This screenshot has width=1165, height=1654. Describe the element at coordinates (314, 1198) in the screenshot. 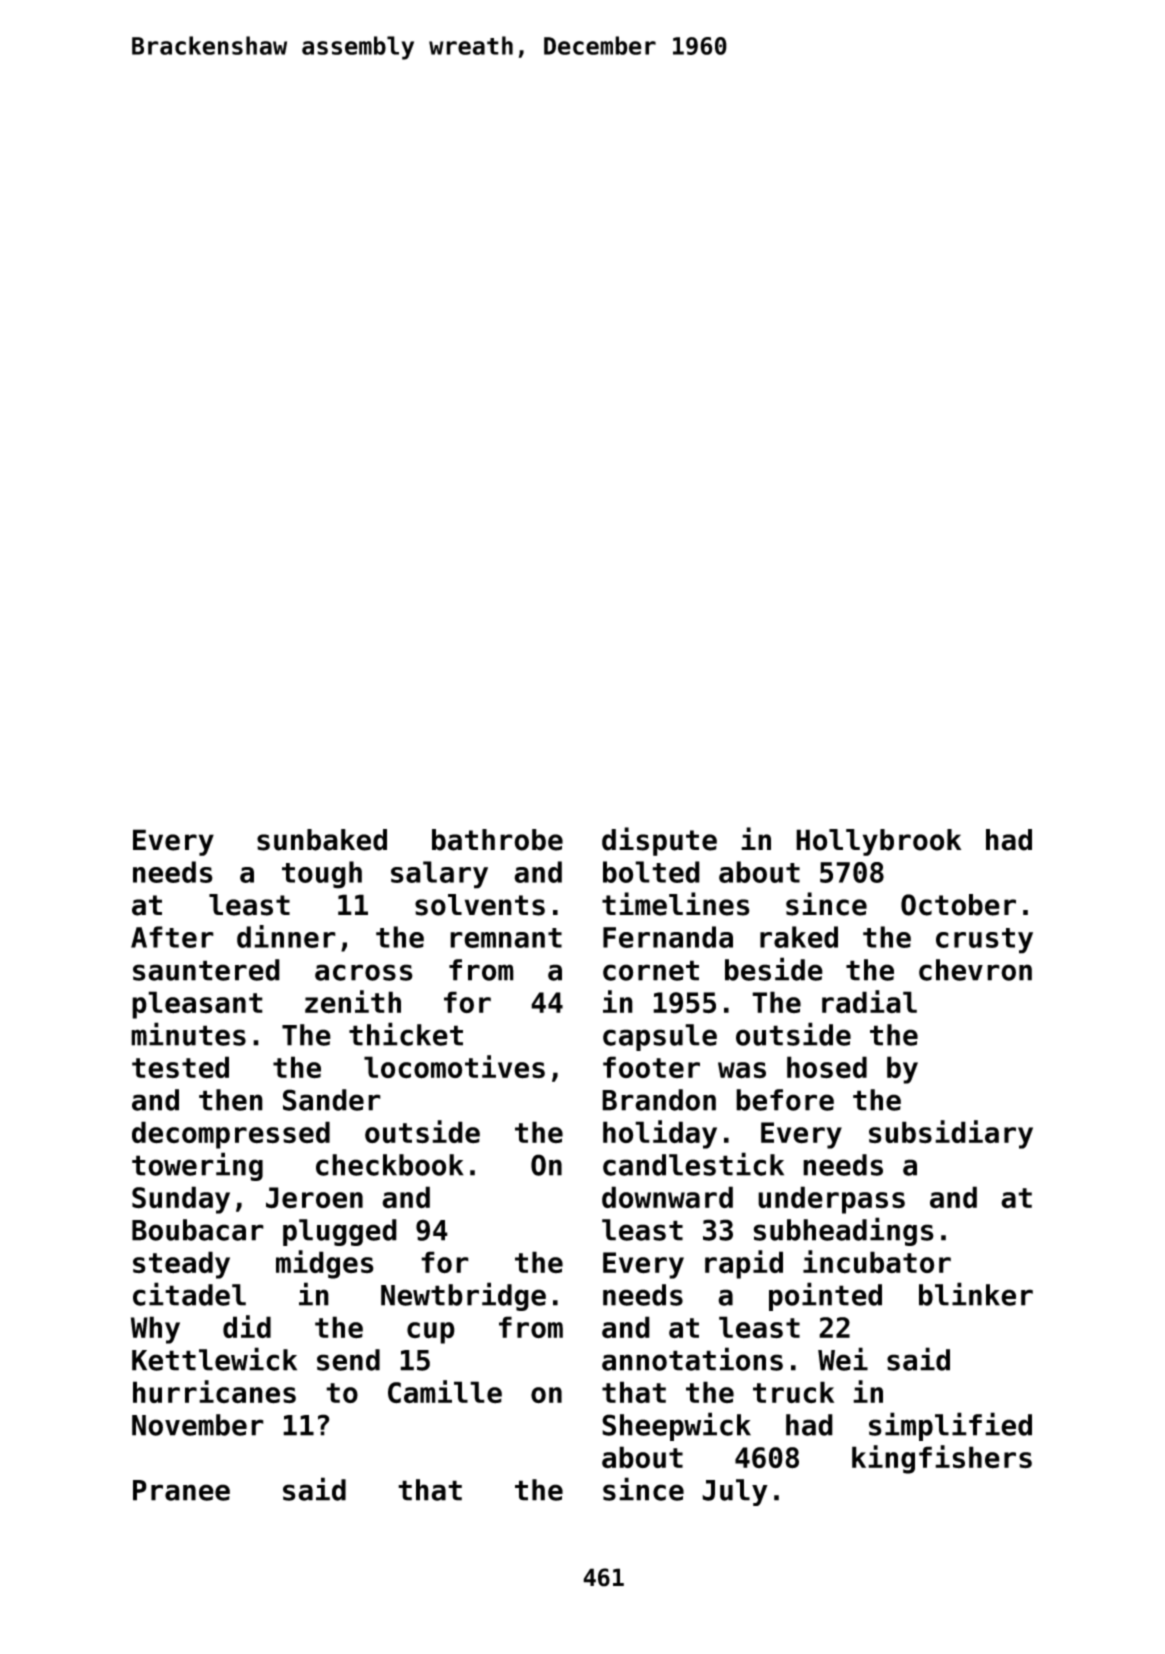

I see `Jeroen` at that location.
